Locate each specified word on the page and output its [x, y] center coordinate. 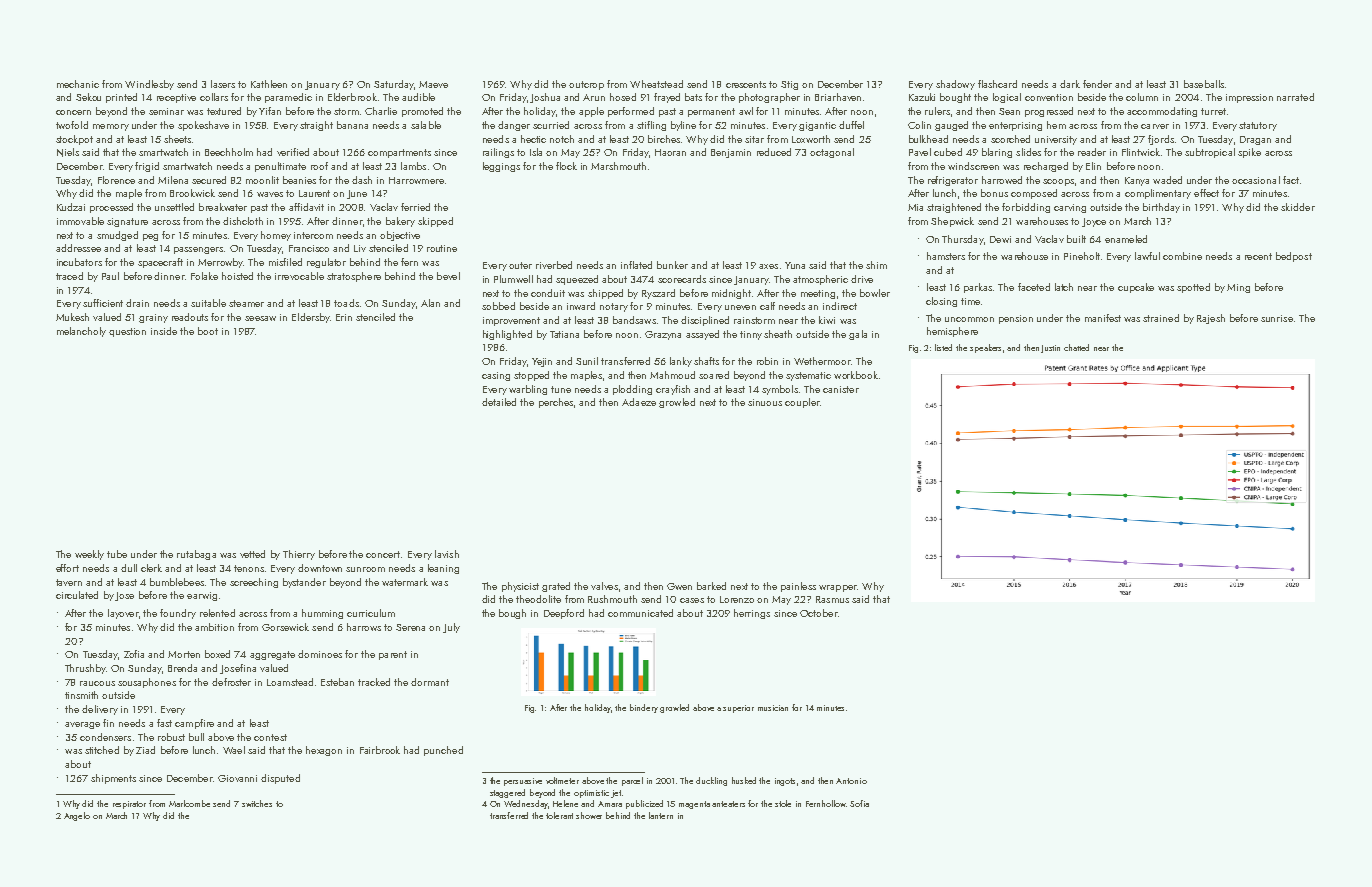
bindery [644, 708]
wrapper [838, 588]
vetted [252, 554]
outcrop [586, 85]
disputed [280, 779]
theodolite [538, 599]
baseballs [1204, 84]
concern [73, 112]
